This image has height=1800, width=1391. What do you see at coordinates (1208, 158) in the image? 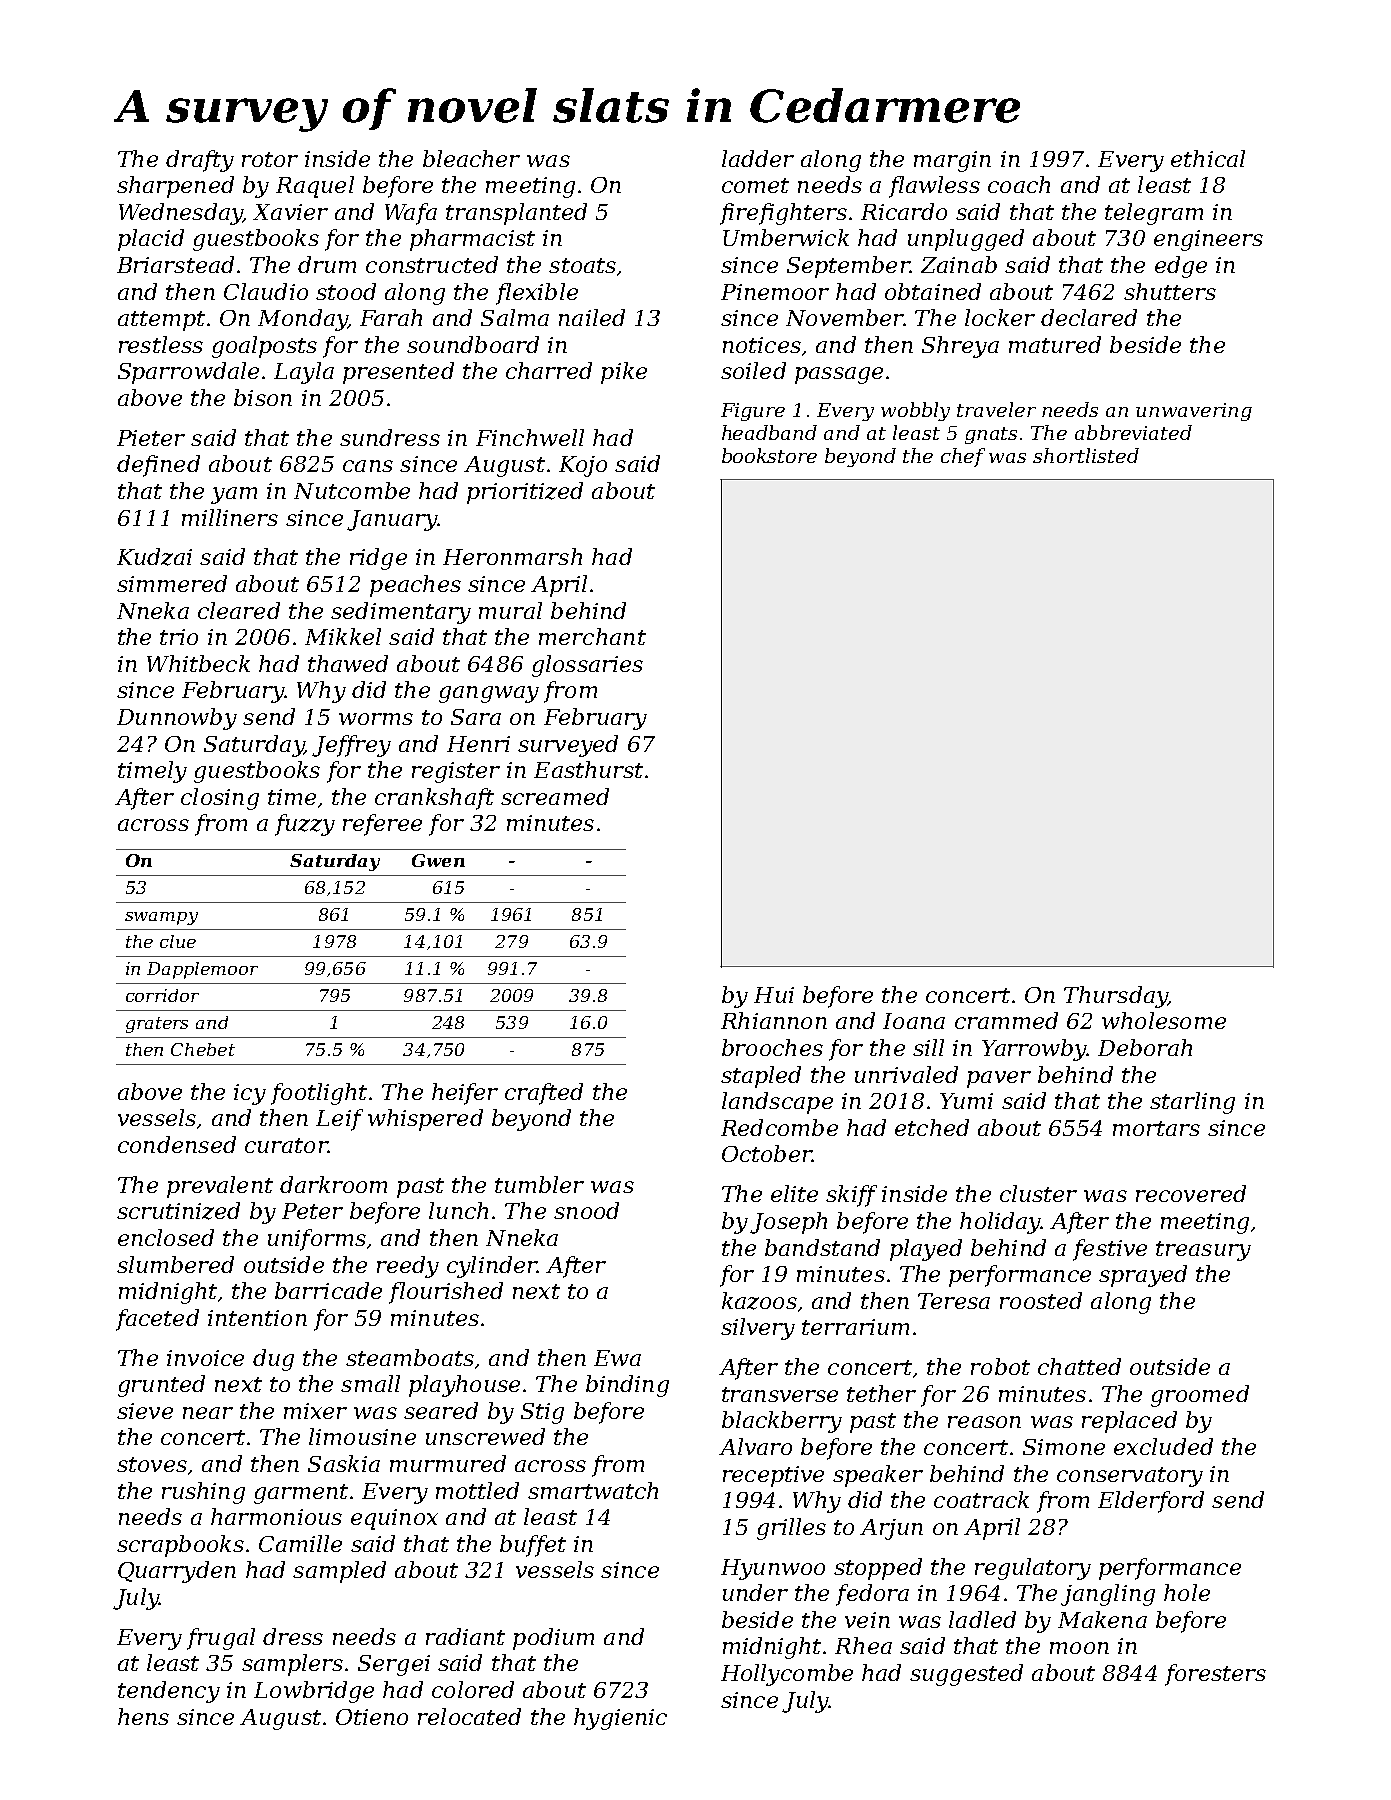
I see `ethical` at bounding box center [1208, 158].
